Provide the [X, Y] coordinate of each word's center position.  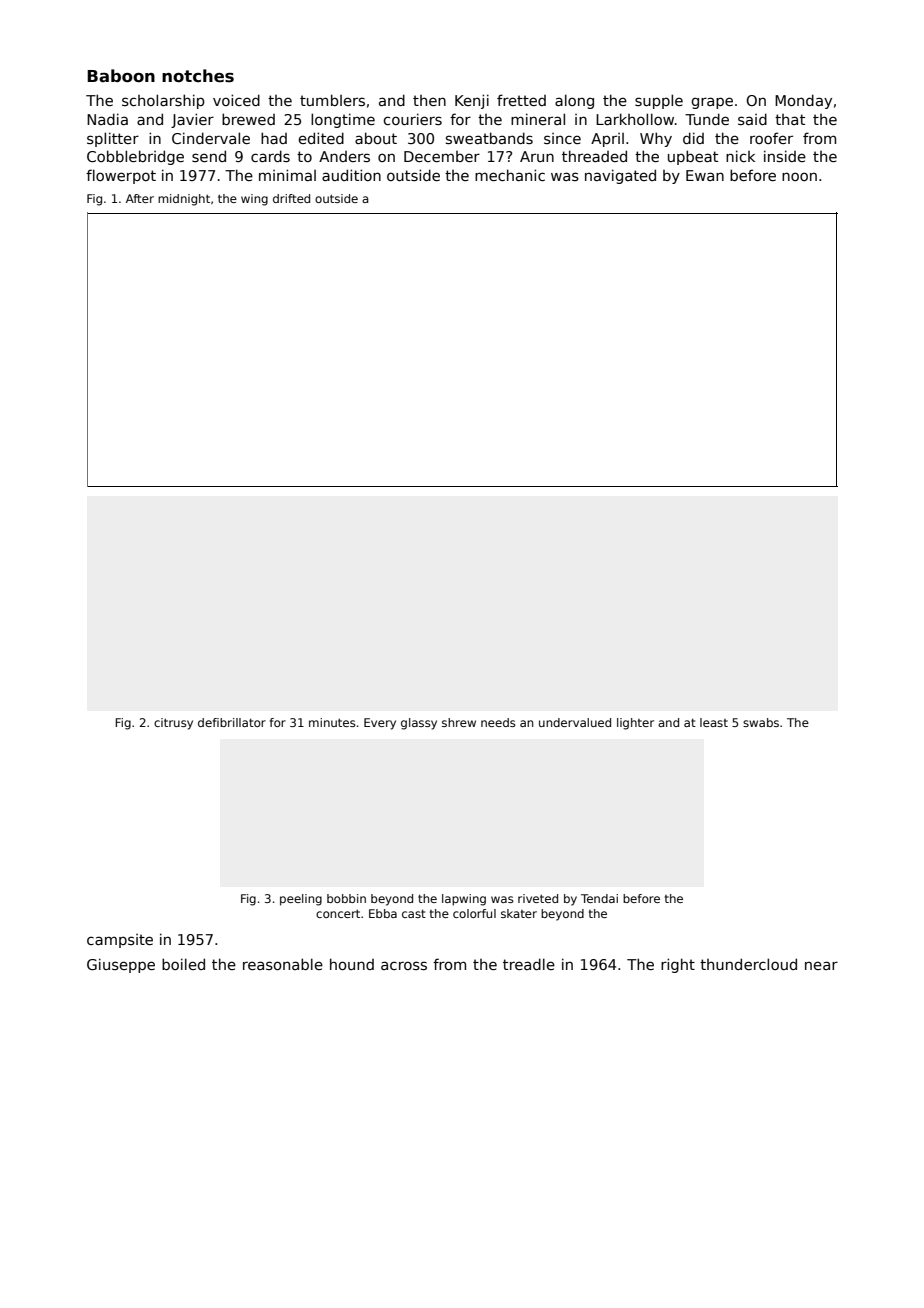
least [714, 722]
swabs [761, 722]
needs [498, 722]
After [140, 198]
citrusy [173, 724]
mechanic [510, 175]
